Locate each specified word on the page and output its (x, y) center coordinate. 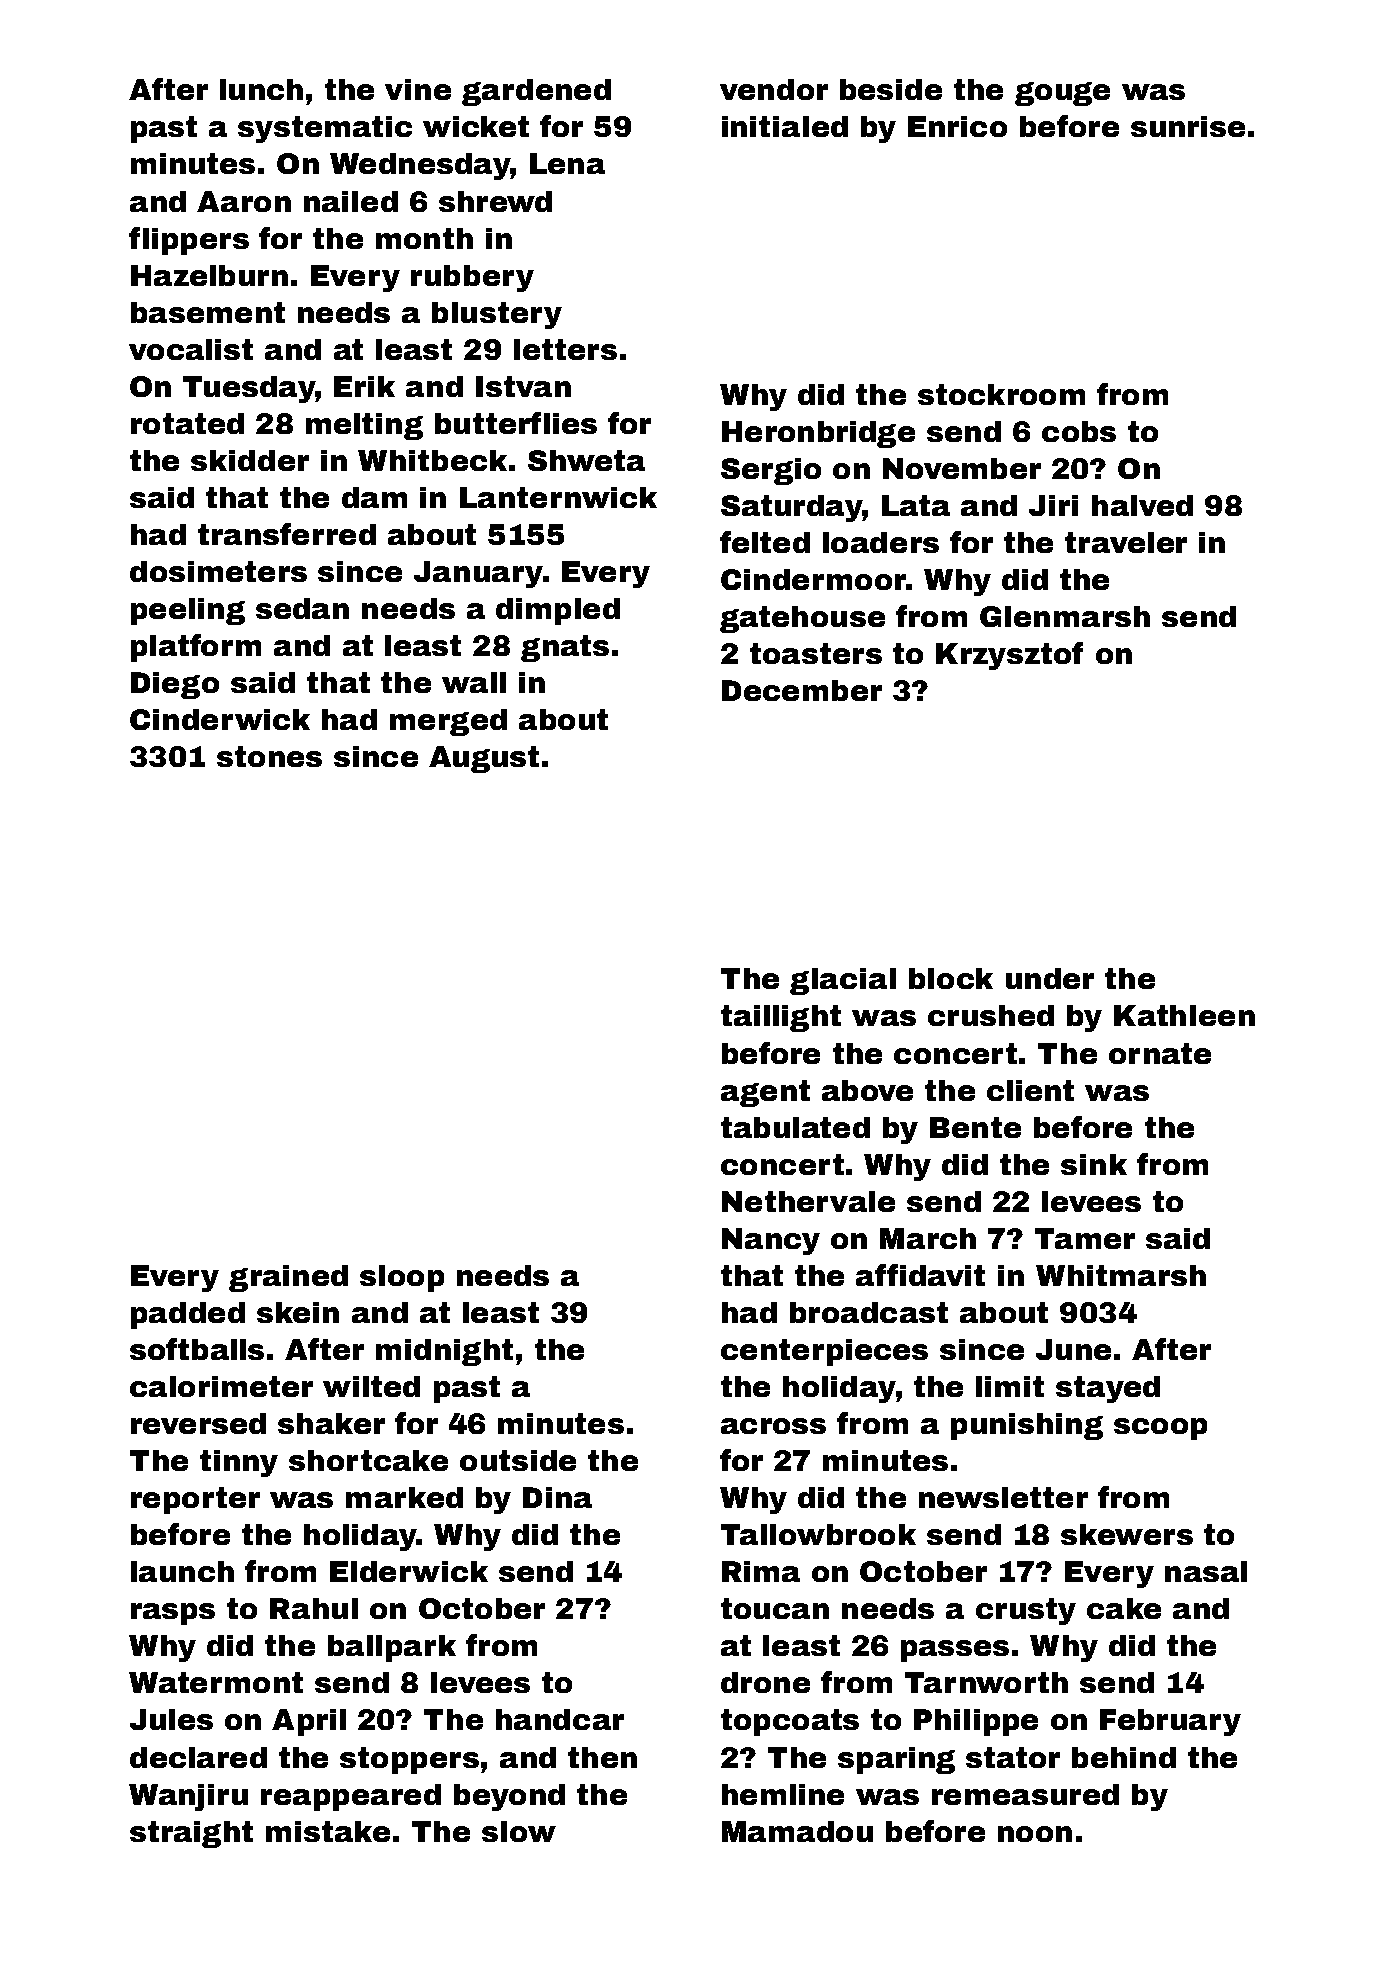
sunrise (1188, 126)
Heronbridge (818, 434)
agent (765, 1093)
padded (188, 1315)
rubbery (472, 278)
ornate (1160, 1053)
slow (519, 1831)
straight (191, 1834)
